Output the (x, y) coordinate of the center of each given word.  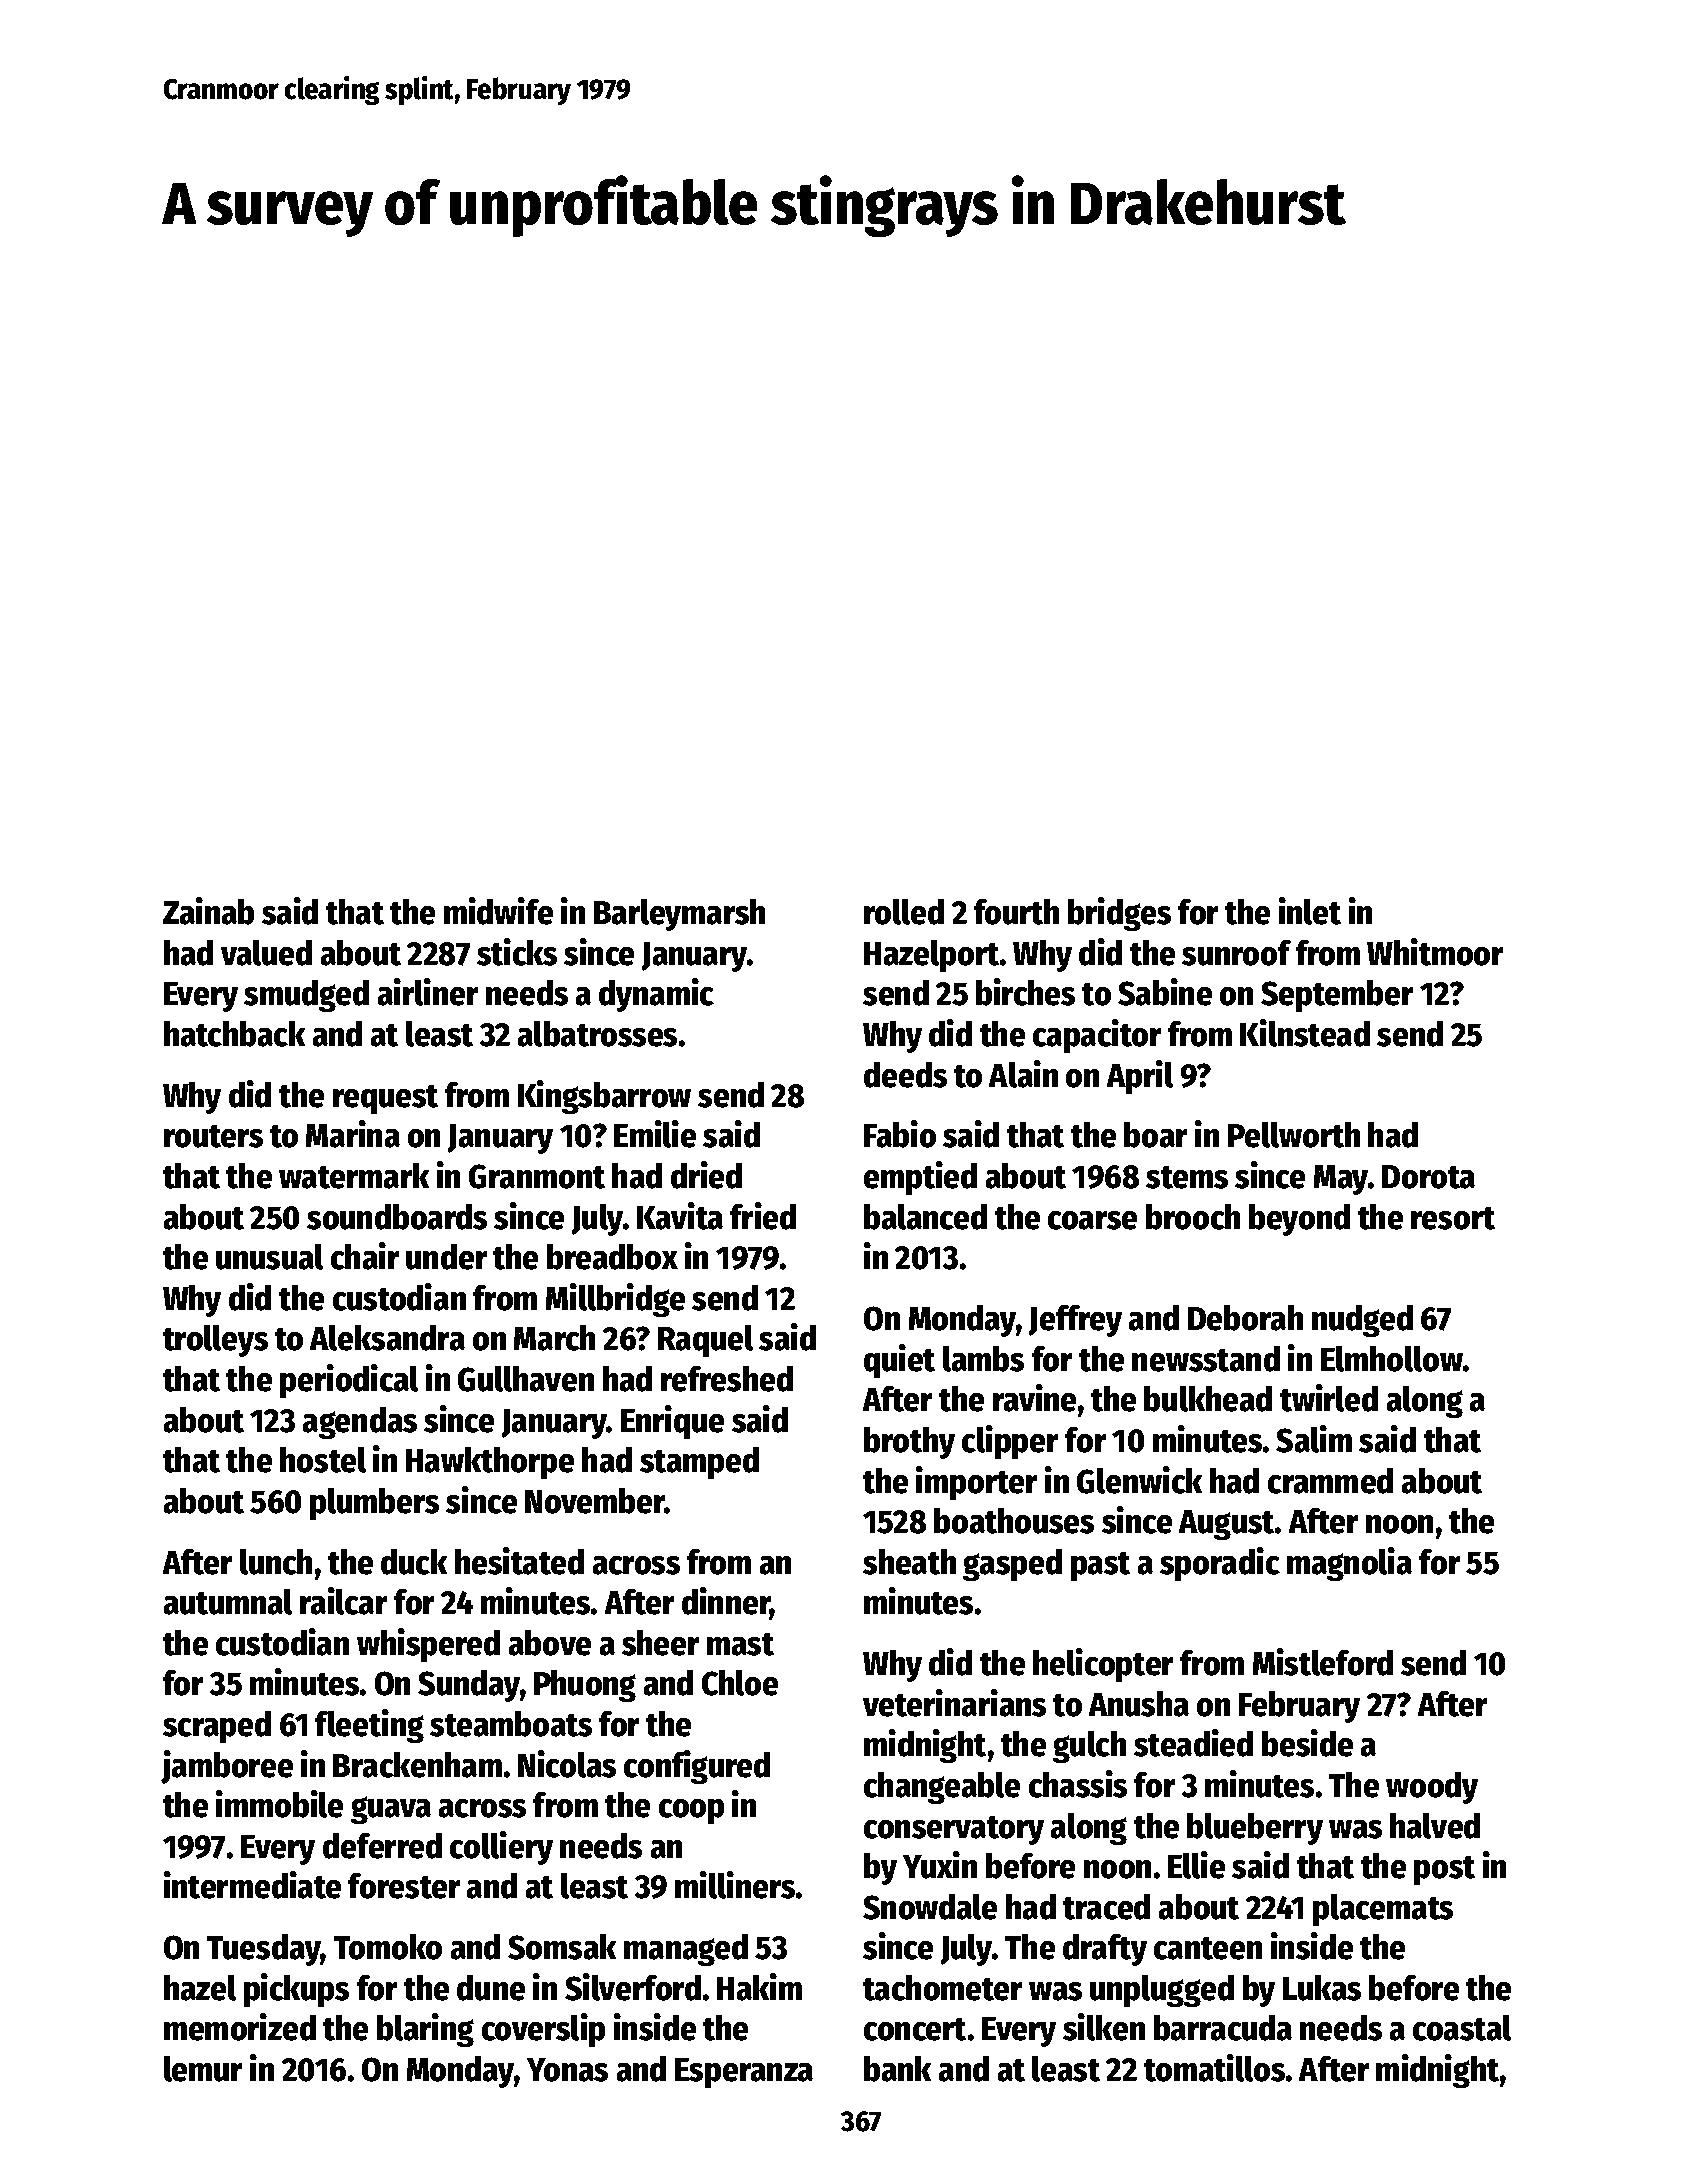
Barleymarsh (679, 915)
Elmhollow (1392, 1359)
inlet (1310, 911)
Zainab (208, 911)
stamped (699, 1463)
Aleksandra (387, 1338)
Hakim (759, 1987)
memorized (240, 2027)
